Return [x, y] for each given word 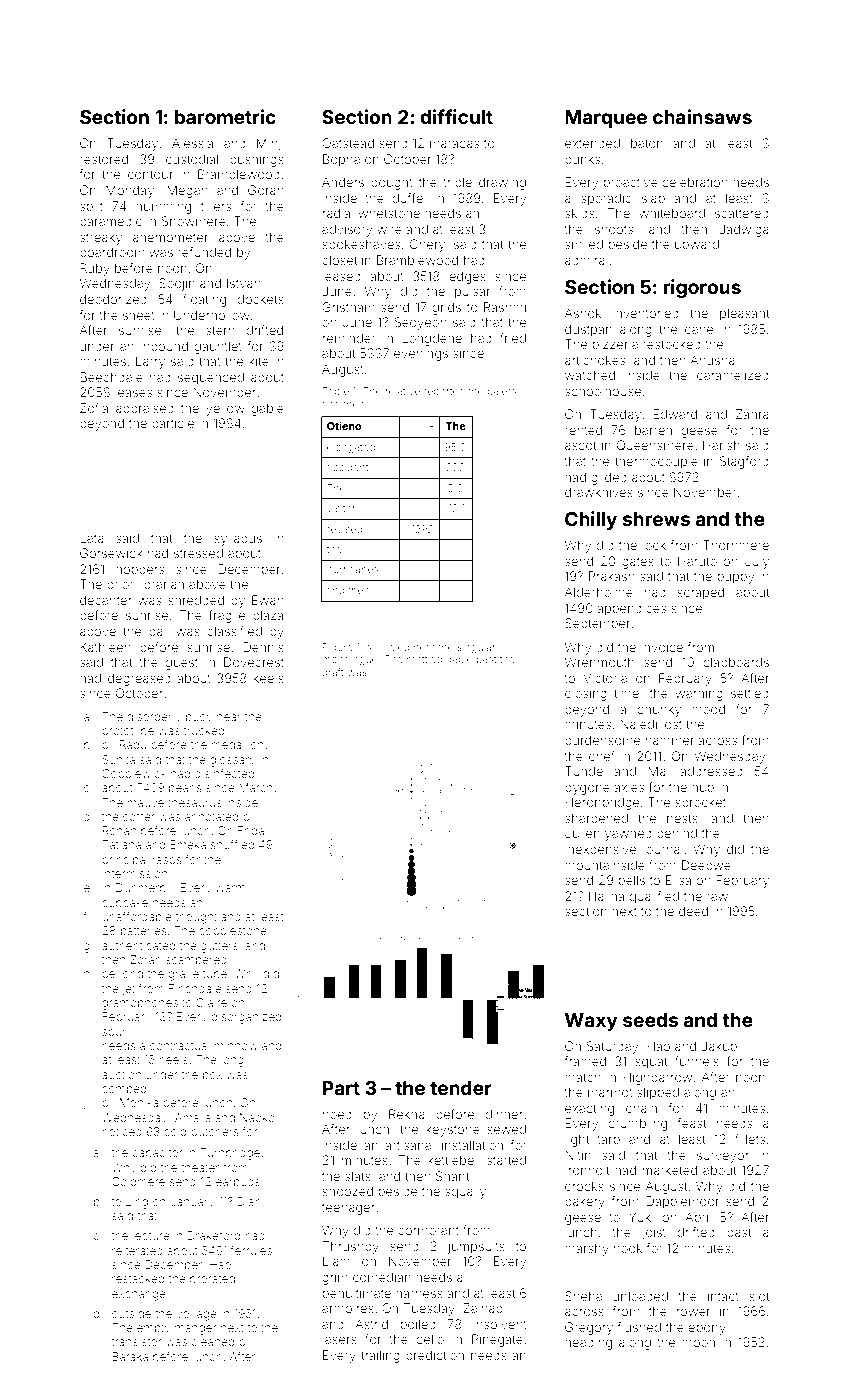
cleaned [212, 1341]
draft [333, 672]
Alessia [192, 143]
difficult [456, 116]
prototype [128, 732]
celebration [695, 182]
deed [693, 911]
